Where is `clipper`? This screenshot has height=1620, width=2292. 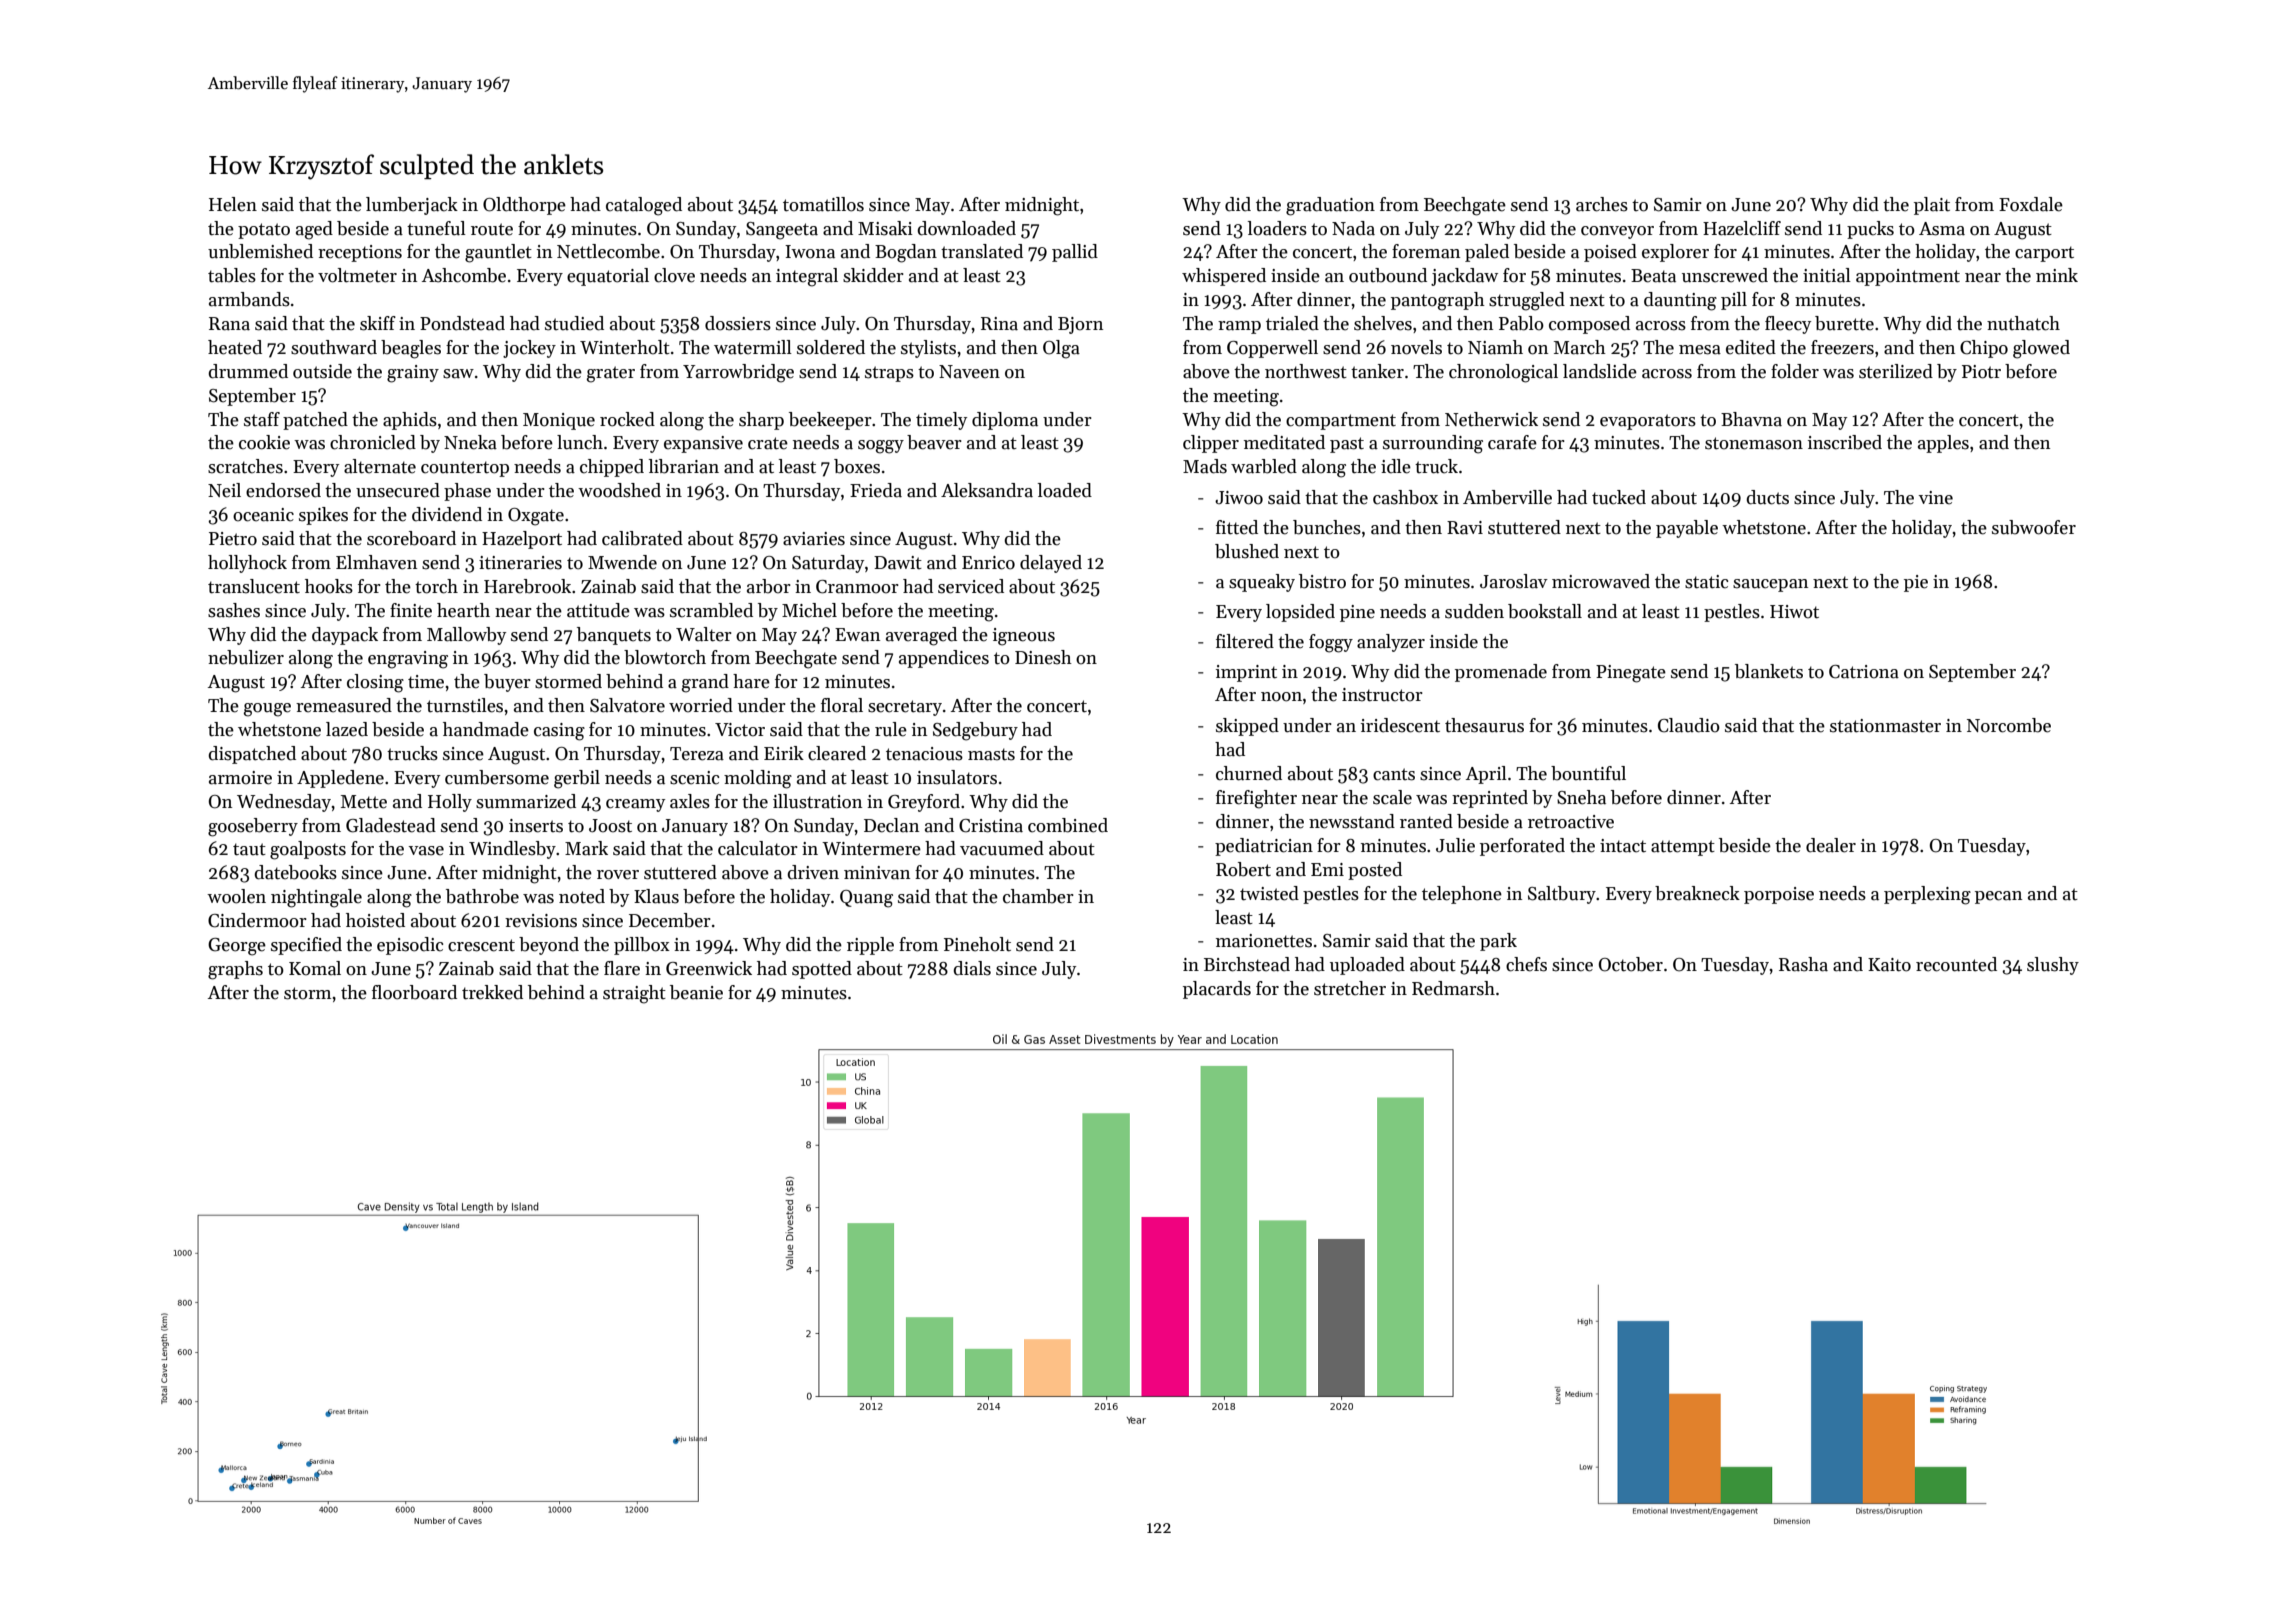
clipper is located at coordinates (1211, 444).
